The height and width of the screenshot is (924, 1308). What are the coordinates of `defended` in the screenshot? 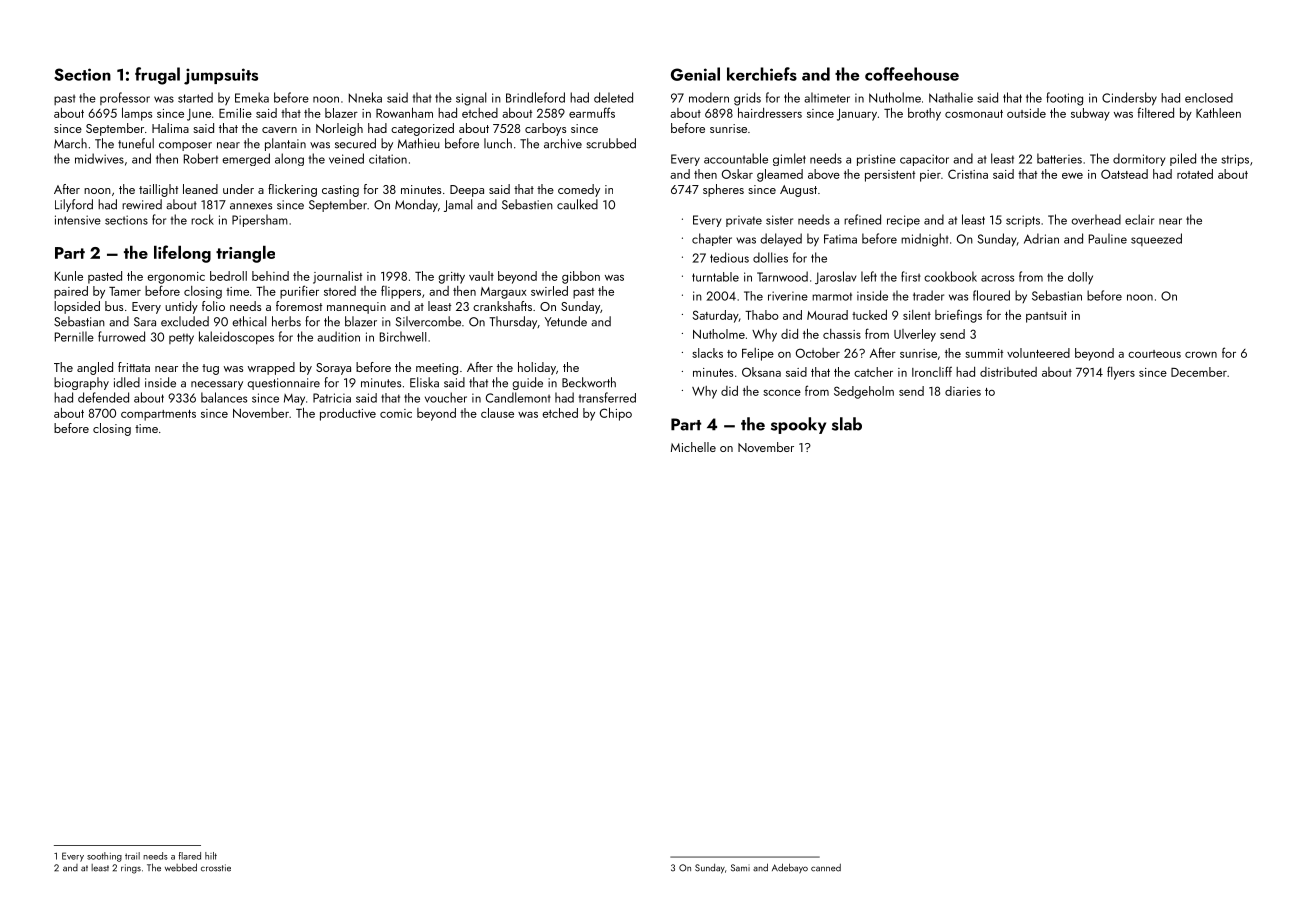 It's located at (103, 397).
